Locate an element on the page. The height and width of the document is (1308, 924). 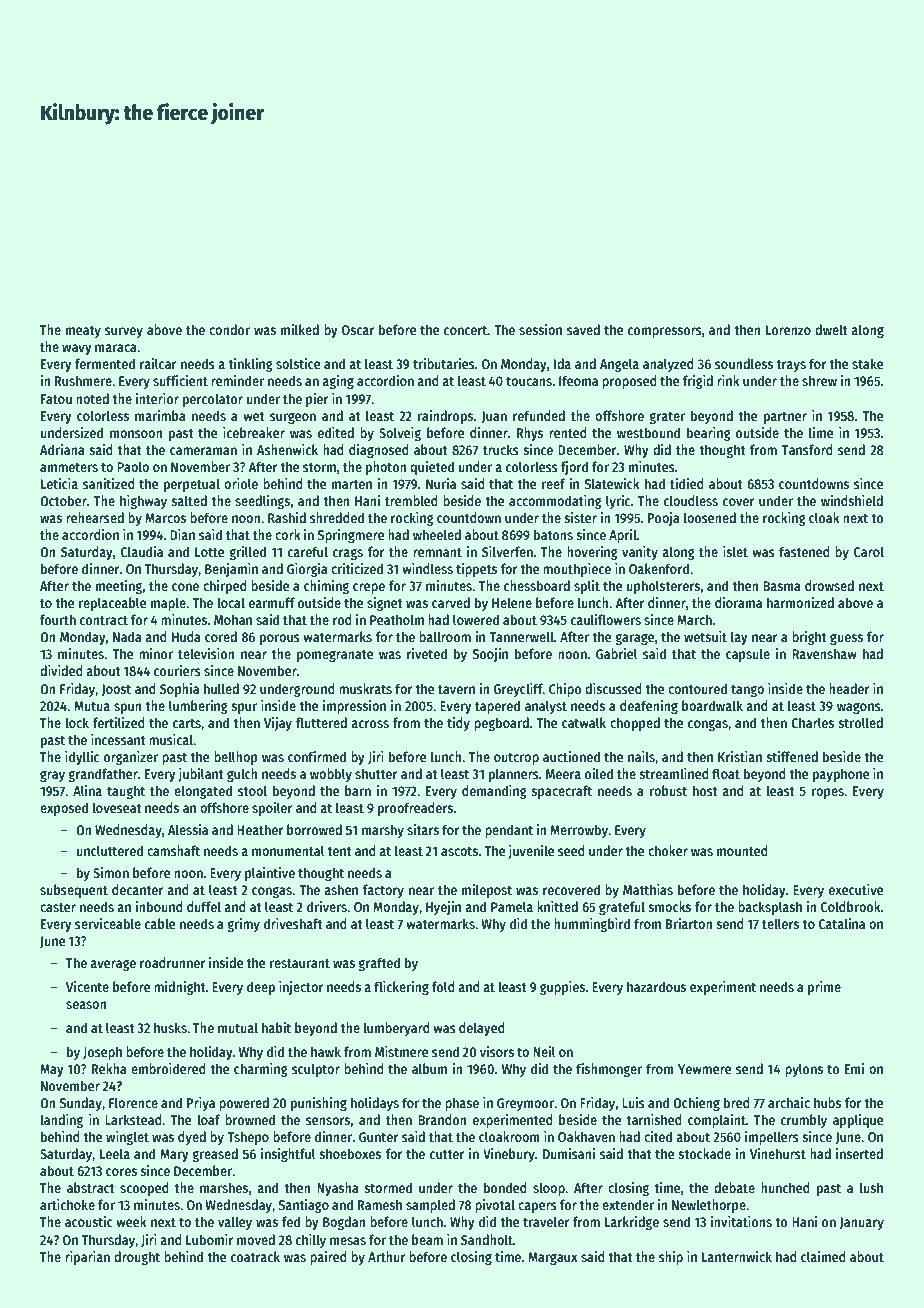
Nuria is located at coordinates (441, 483).
